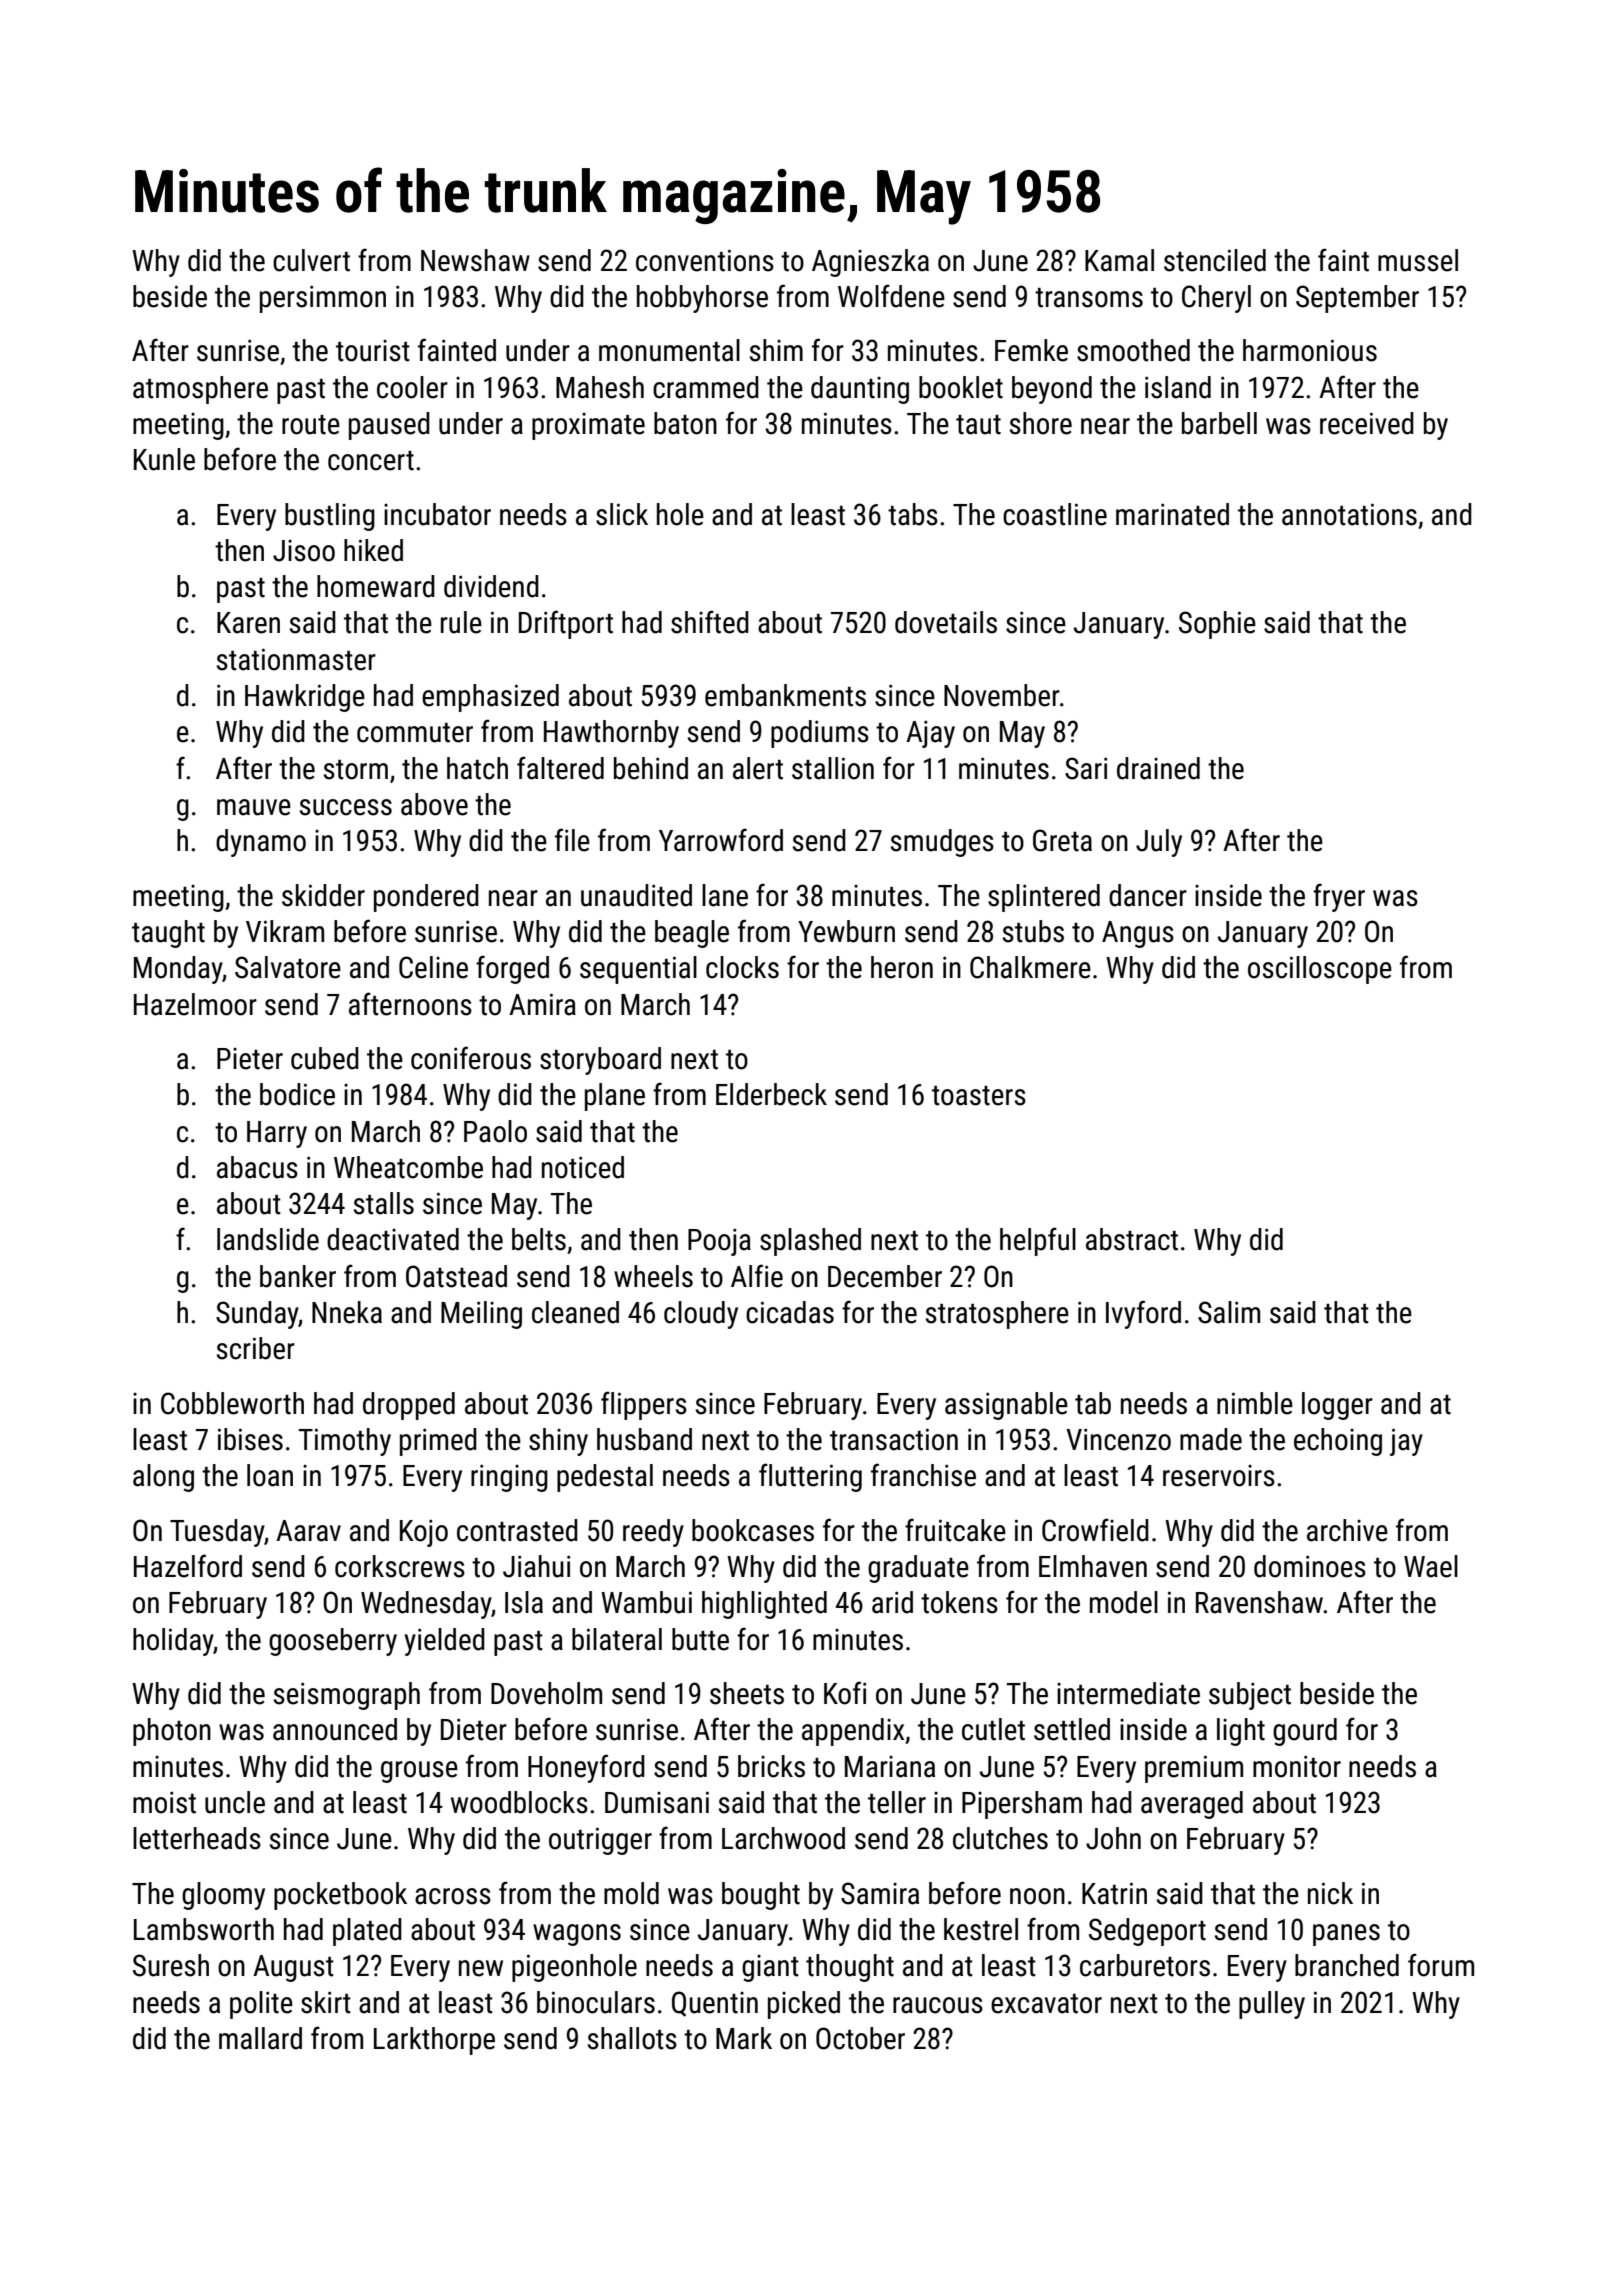  Describe the element at coordinates (897, 1802) in the page. I see `teller` at that location.
